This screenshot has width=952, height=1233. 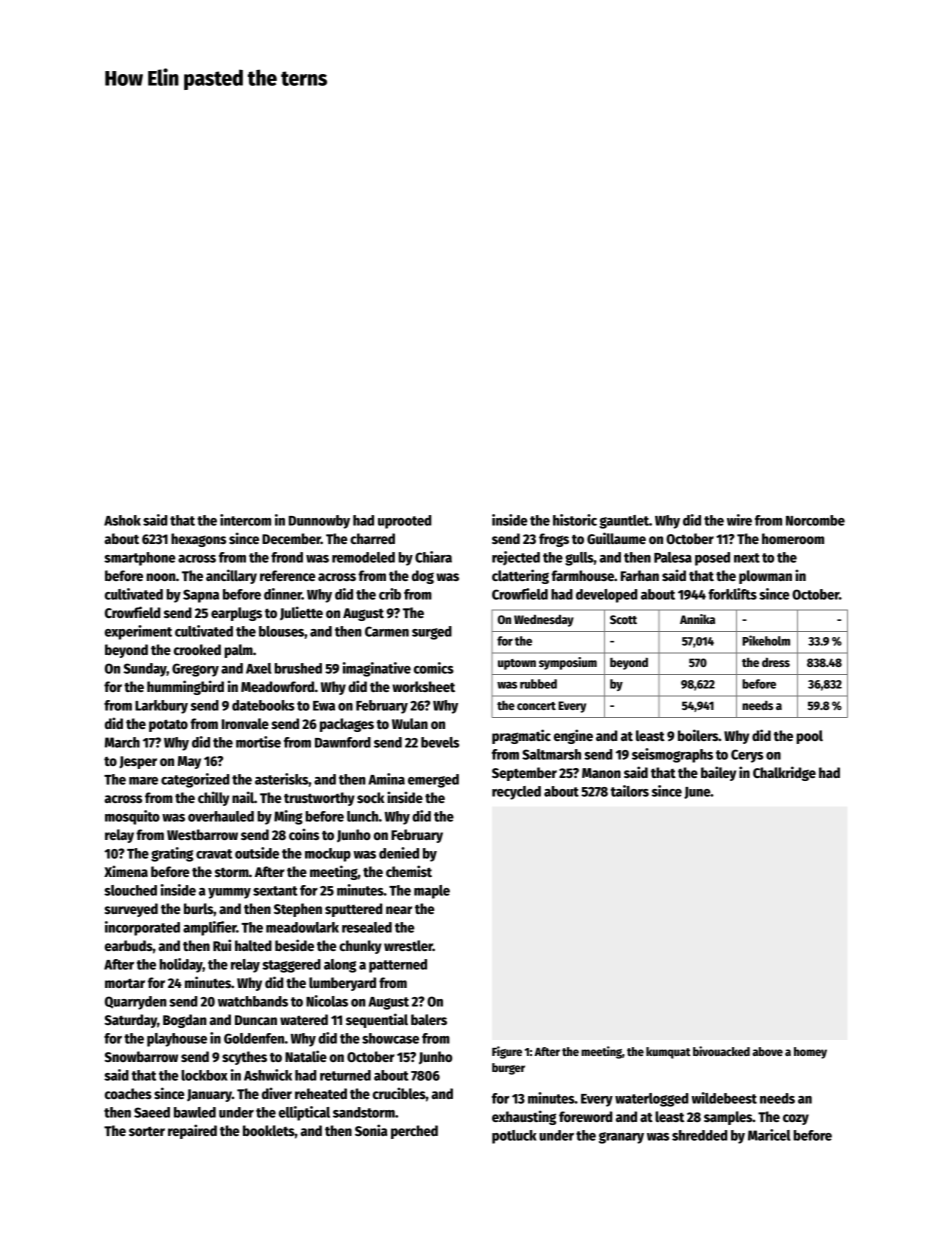 I want to click on dog, so click(x=423, y=577).
